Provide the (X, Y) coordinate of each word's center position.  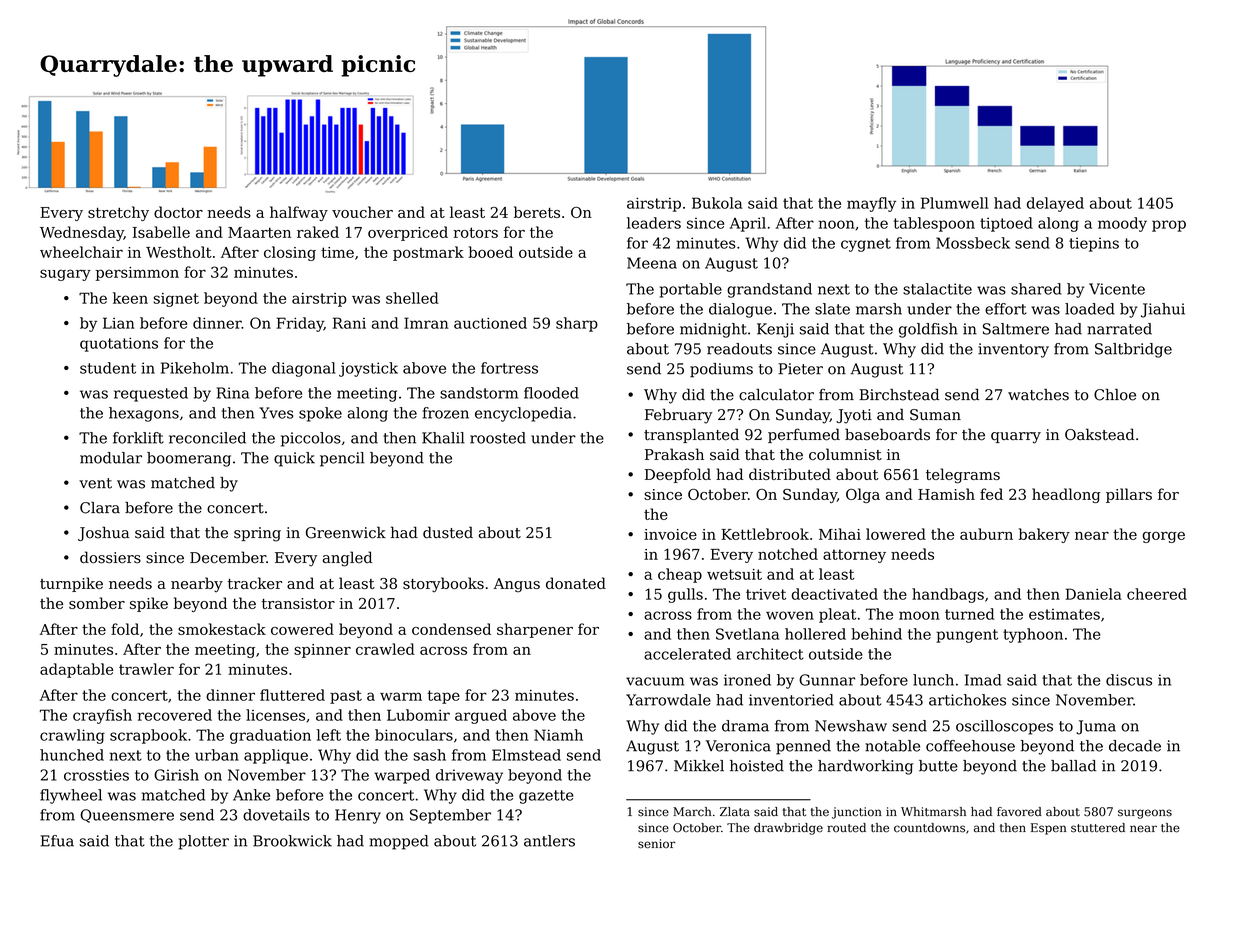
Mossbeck (973, 243)
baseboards (887, 434)
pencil (342, 459)
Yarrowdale (668, 700)
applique (276, 756)
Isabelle (161, 232)
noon (836, 224)
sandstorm (479, 393)
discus (1129, 680)
